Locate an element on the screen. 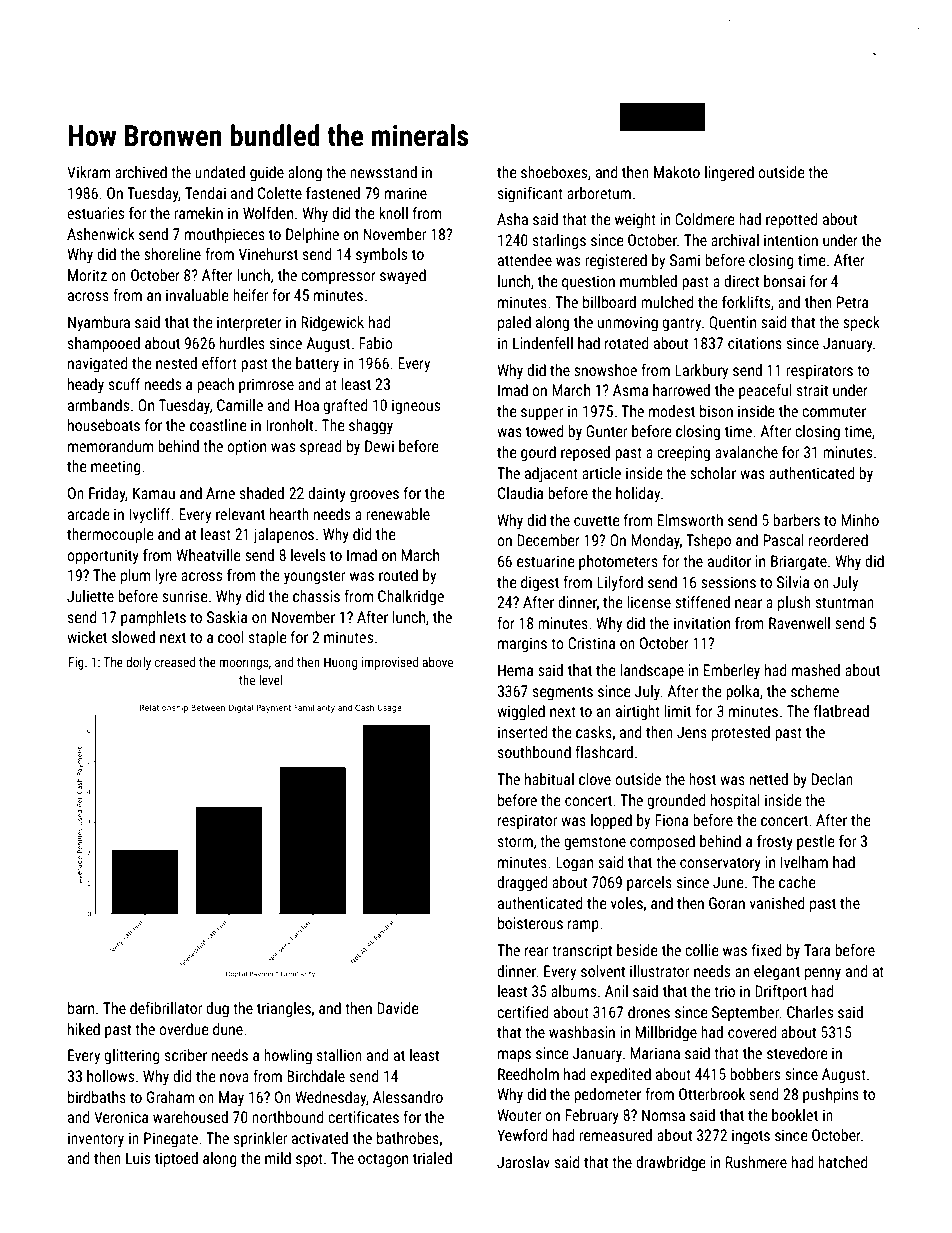  wicket is located at coordinates (87, 637).
